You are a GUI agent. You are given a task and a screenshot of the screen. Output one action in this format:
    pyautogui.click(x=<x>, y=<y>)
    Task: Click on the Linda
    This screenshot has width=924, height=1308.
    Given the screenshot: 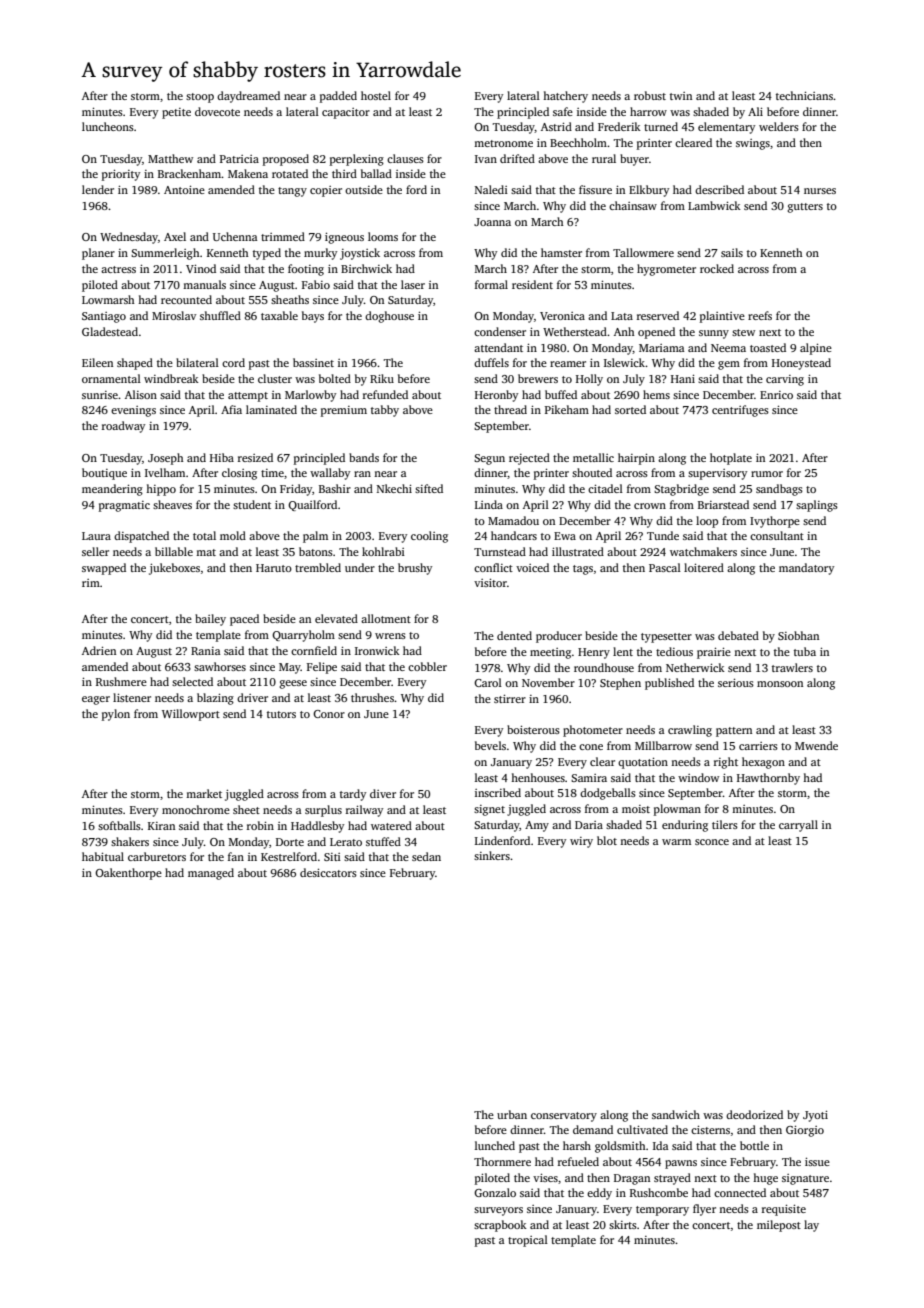 What is the action you would take?
    pyautogui.click(x=489, y=504)
